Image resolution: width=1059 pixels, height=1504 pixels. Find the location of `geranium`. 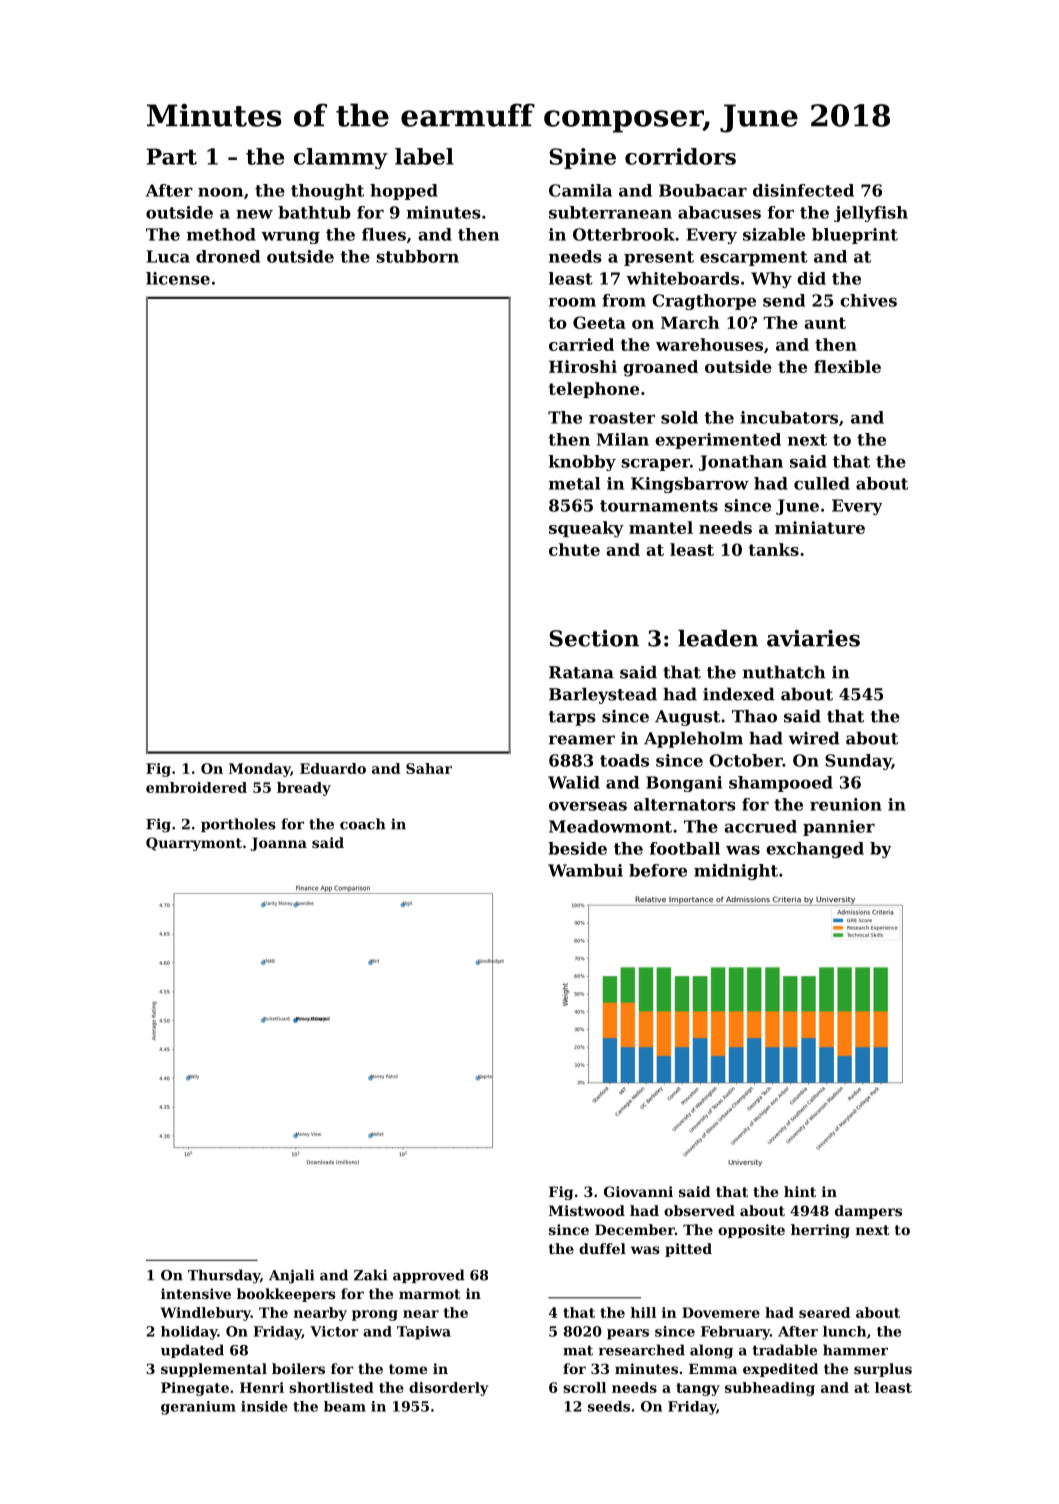

geranium is located at coordinates (198, 1408).
